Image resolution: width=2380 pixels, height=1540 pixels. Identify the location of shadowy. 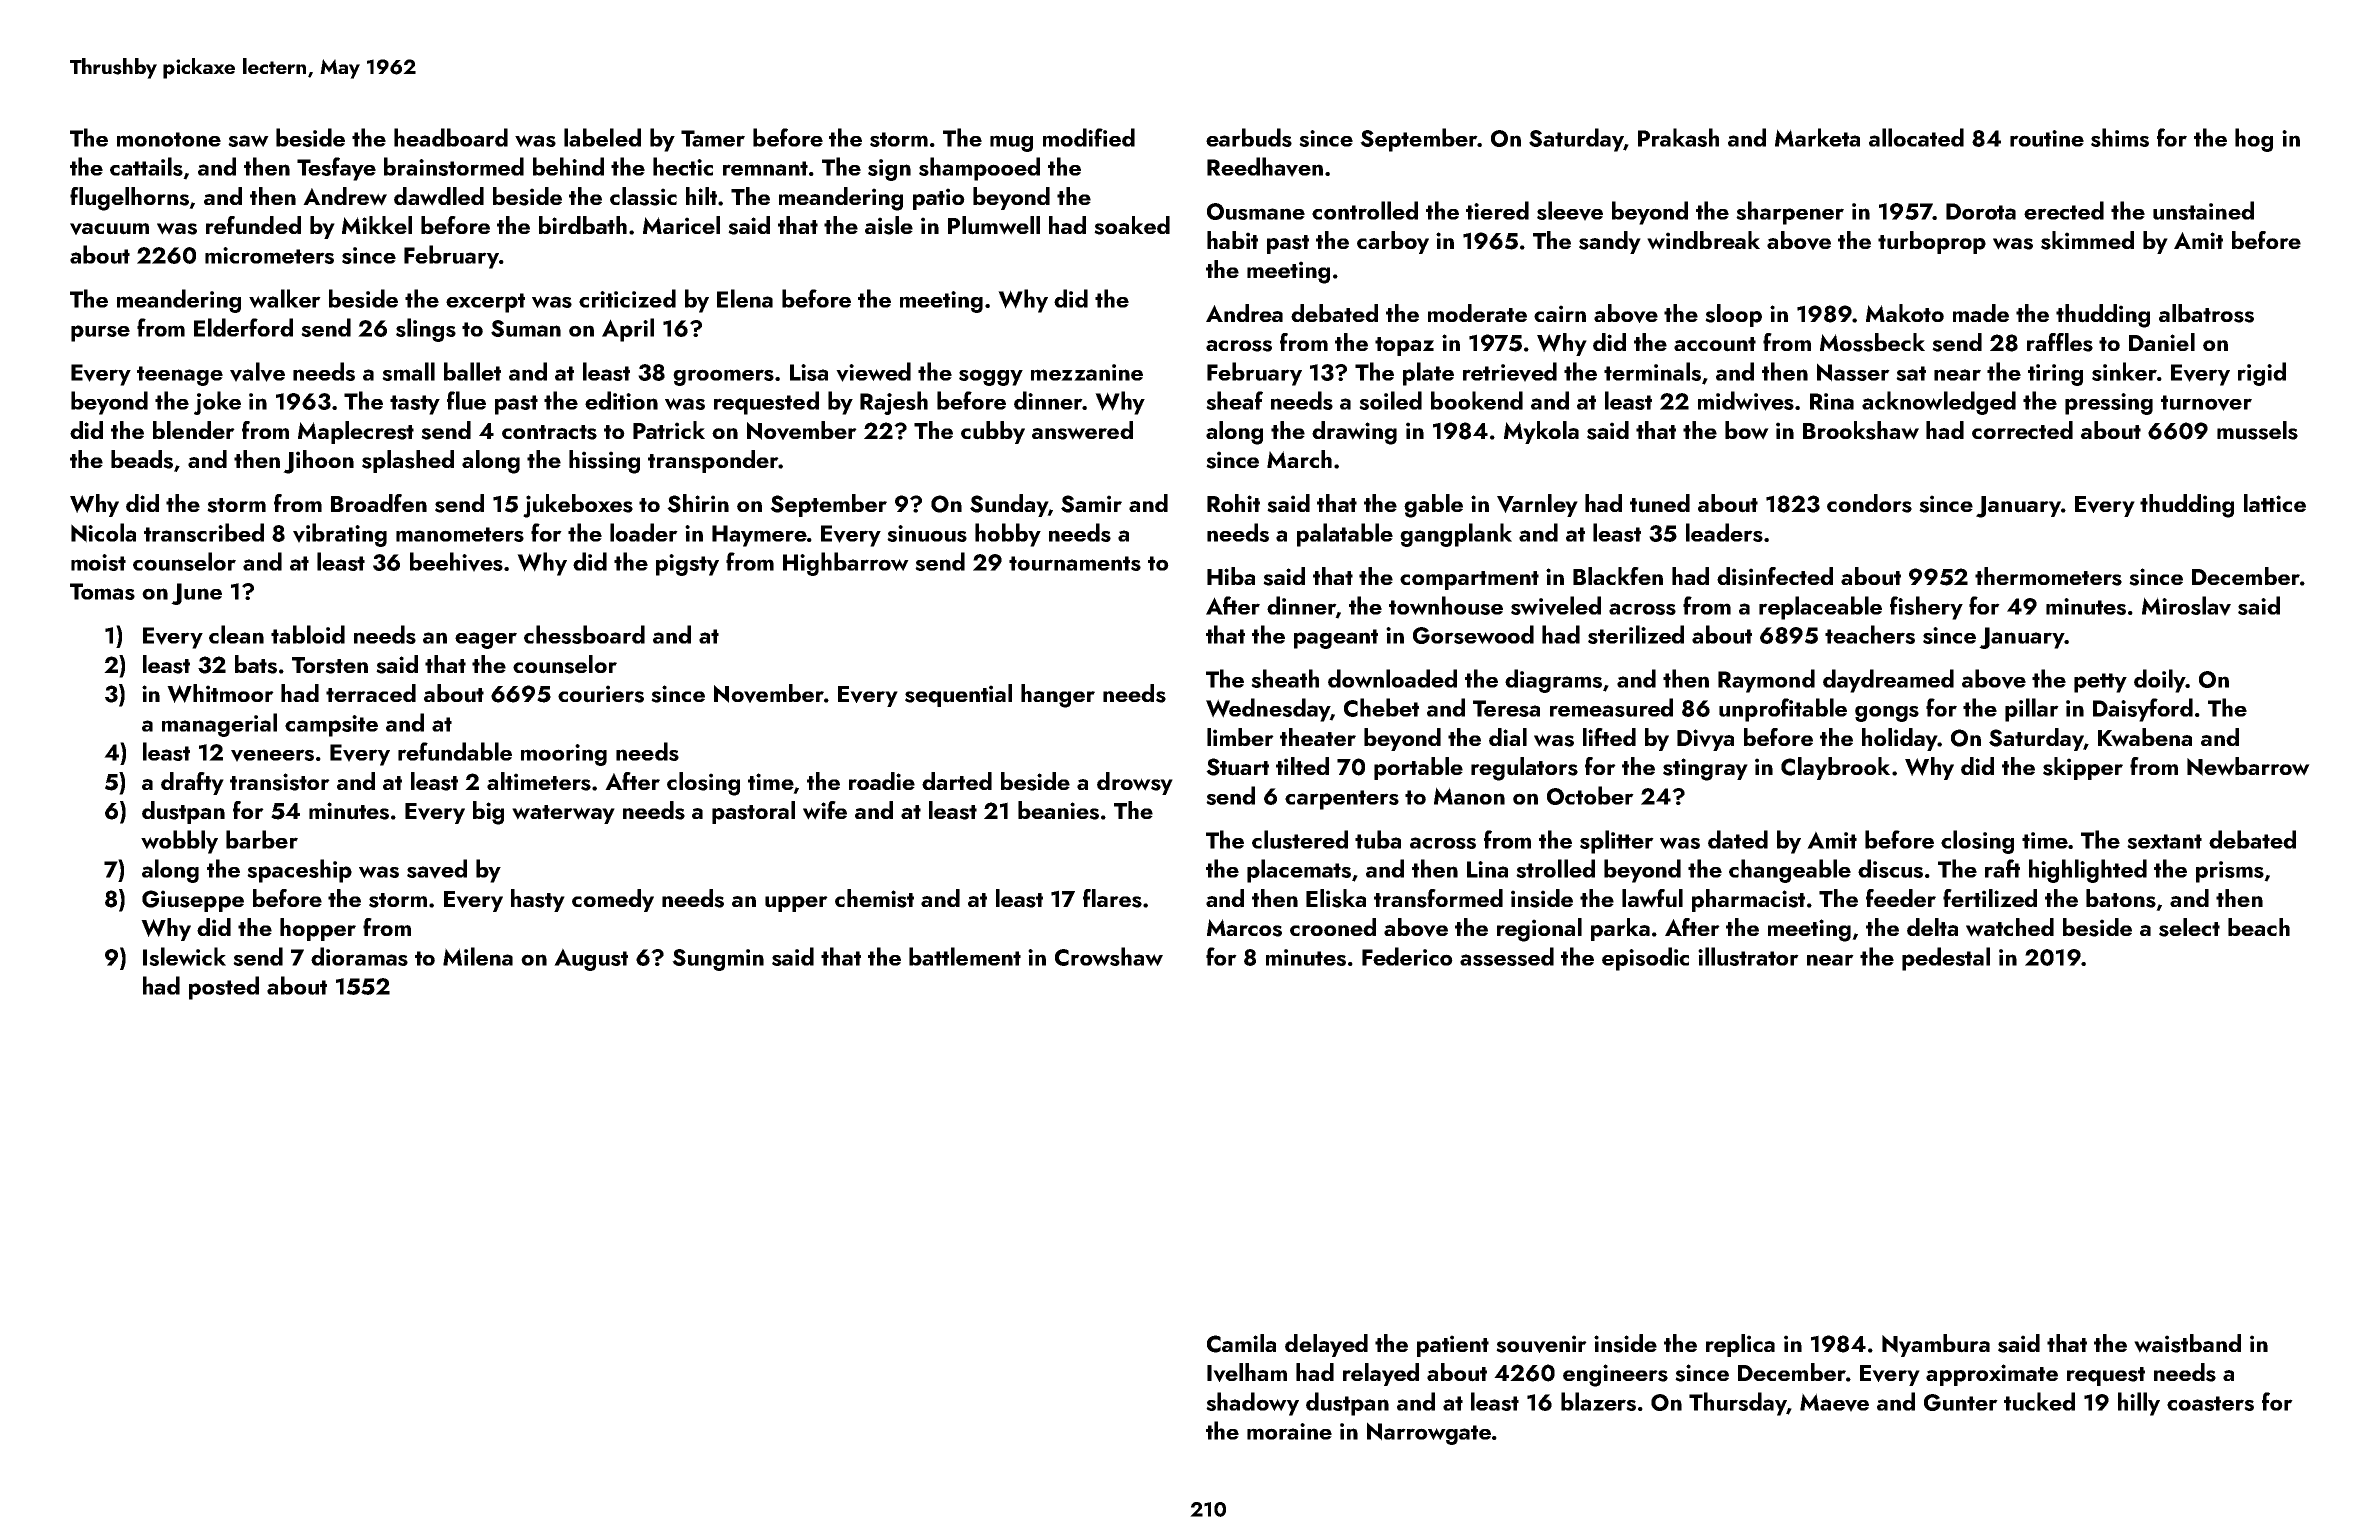
(1252, 1404).
